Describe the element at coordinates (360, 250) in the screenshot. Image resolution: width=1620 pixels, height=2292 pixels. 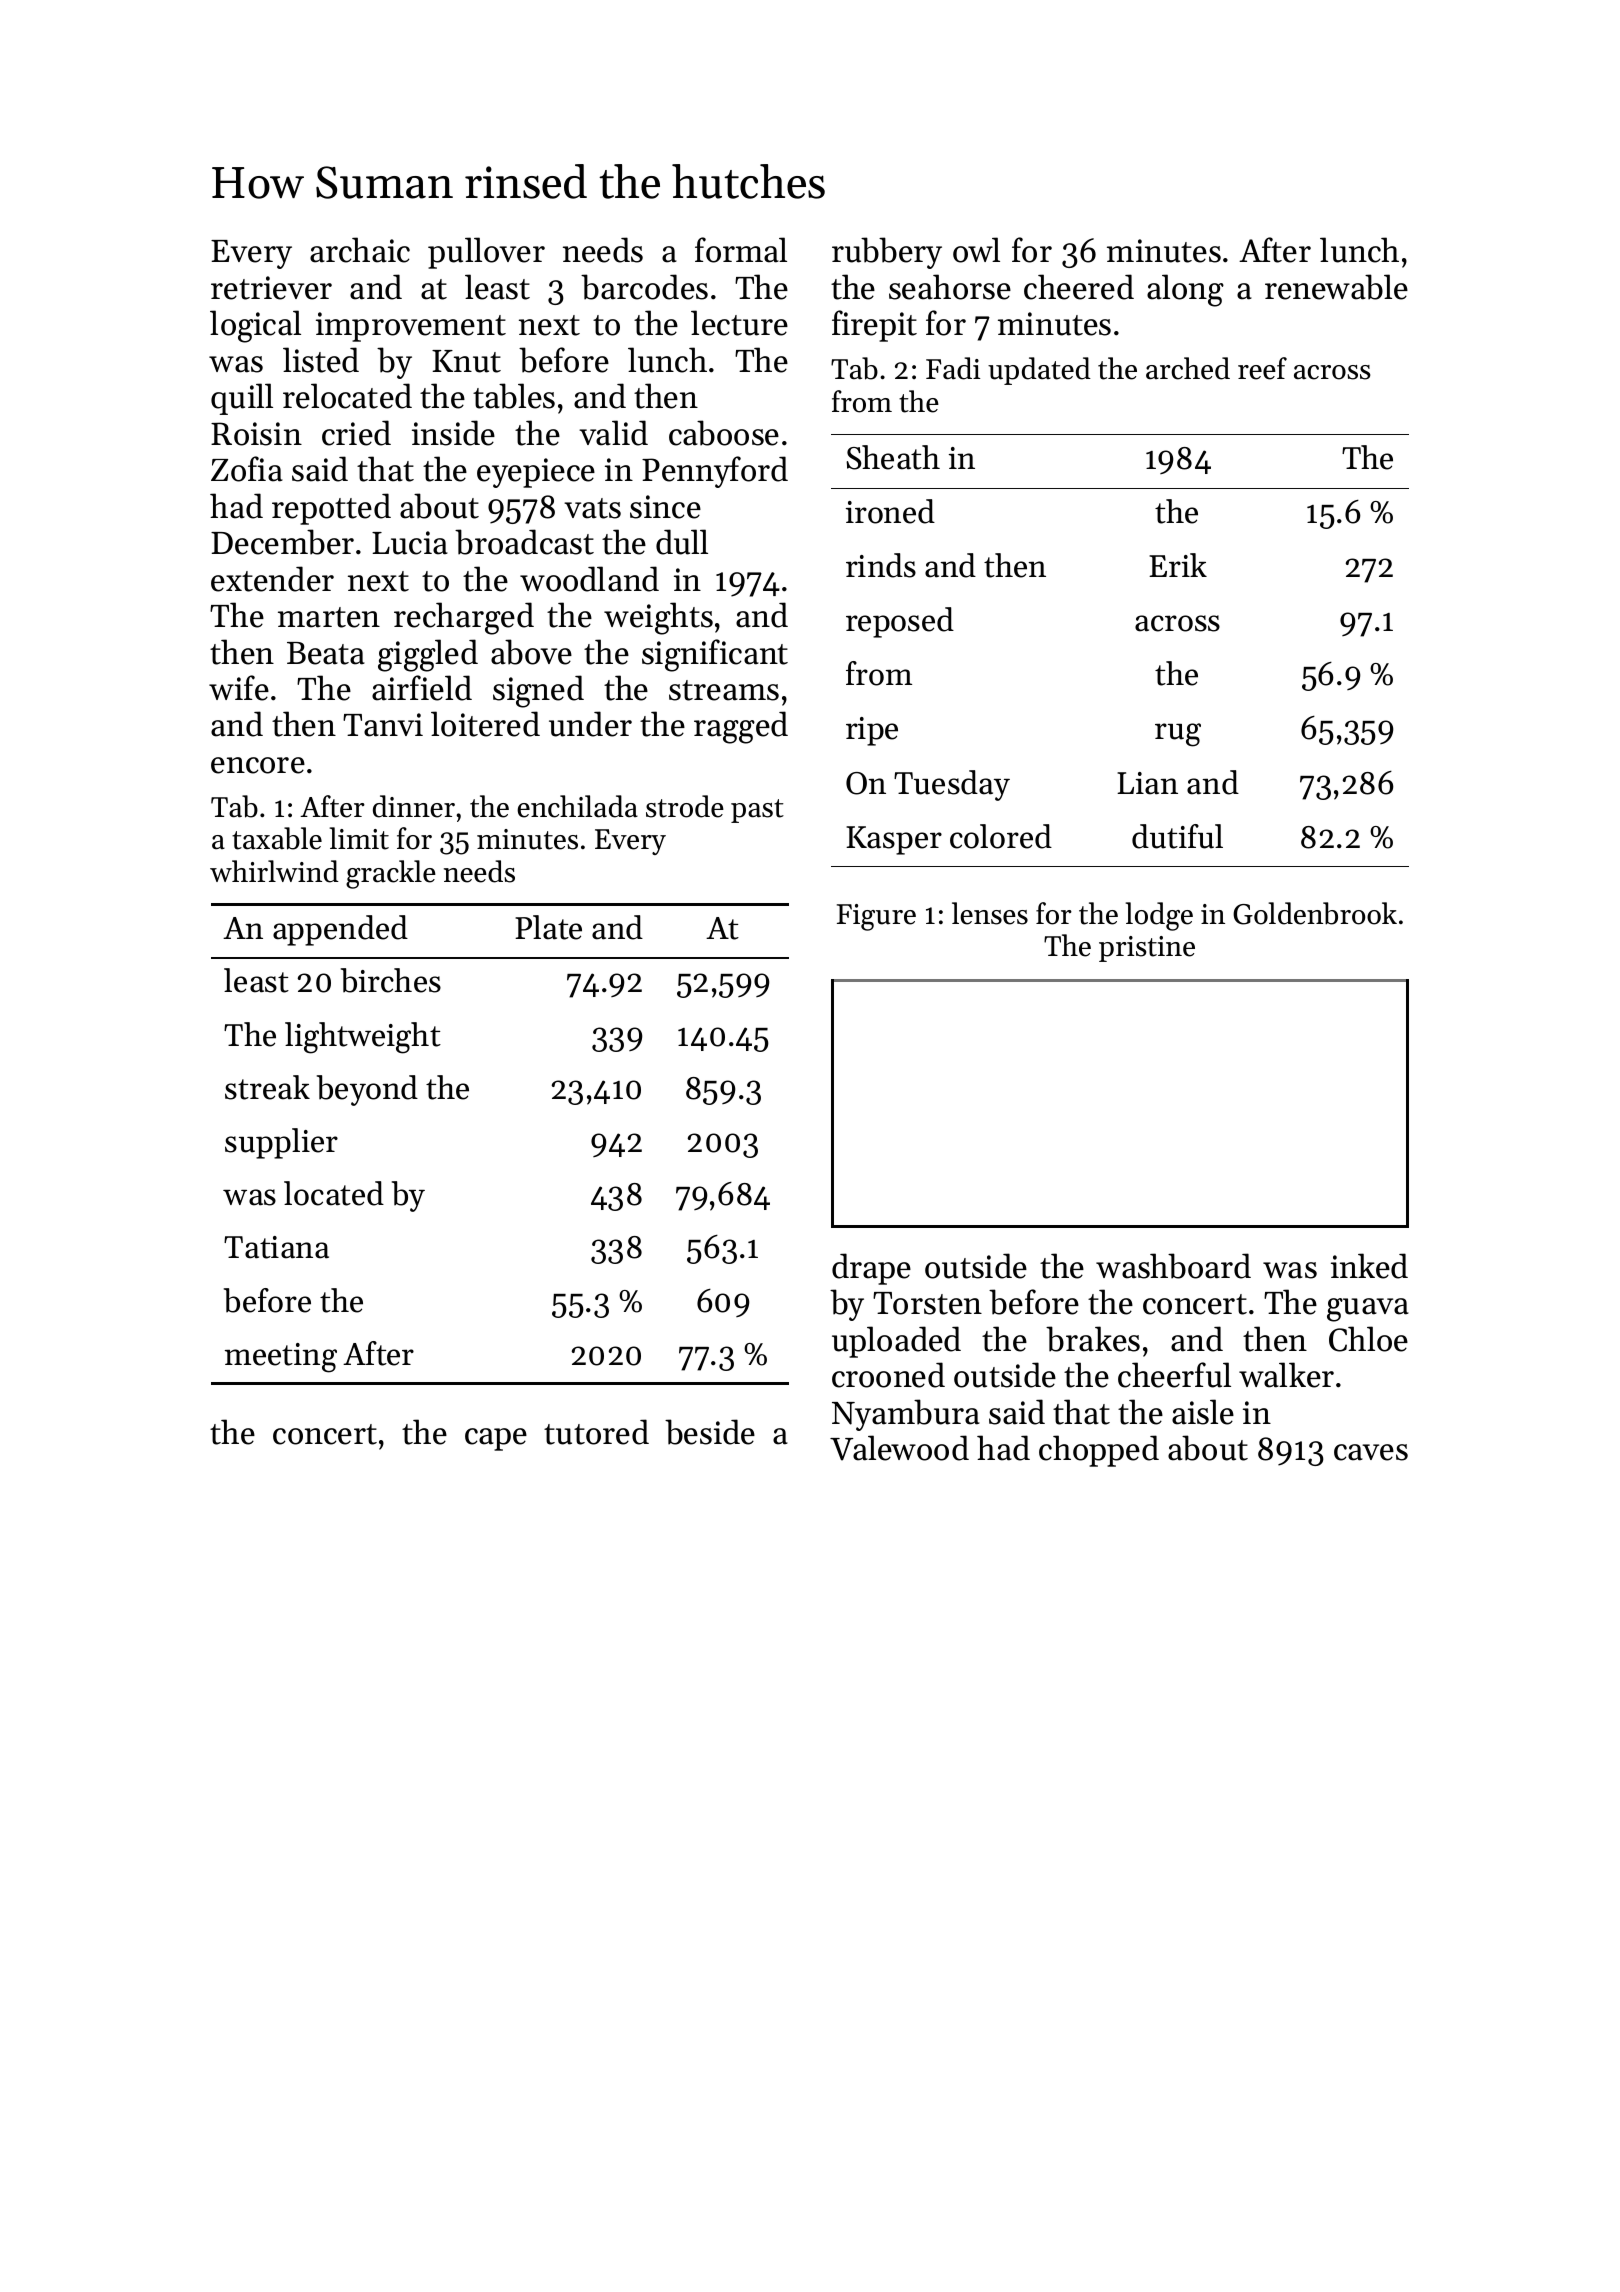
I see `archaic` at that location.
